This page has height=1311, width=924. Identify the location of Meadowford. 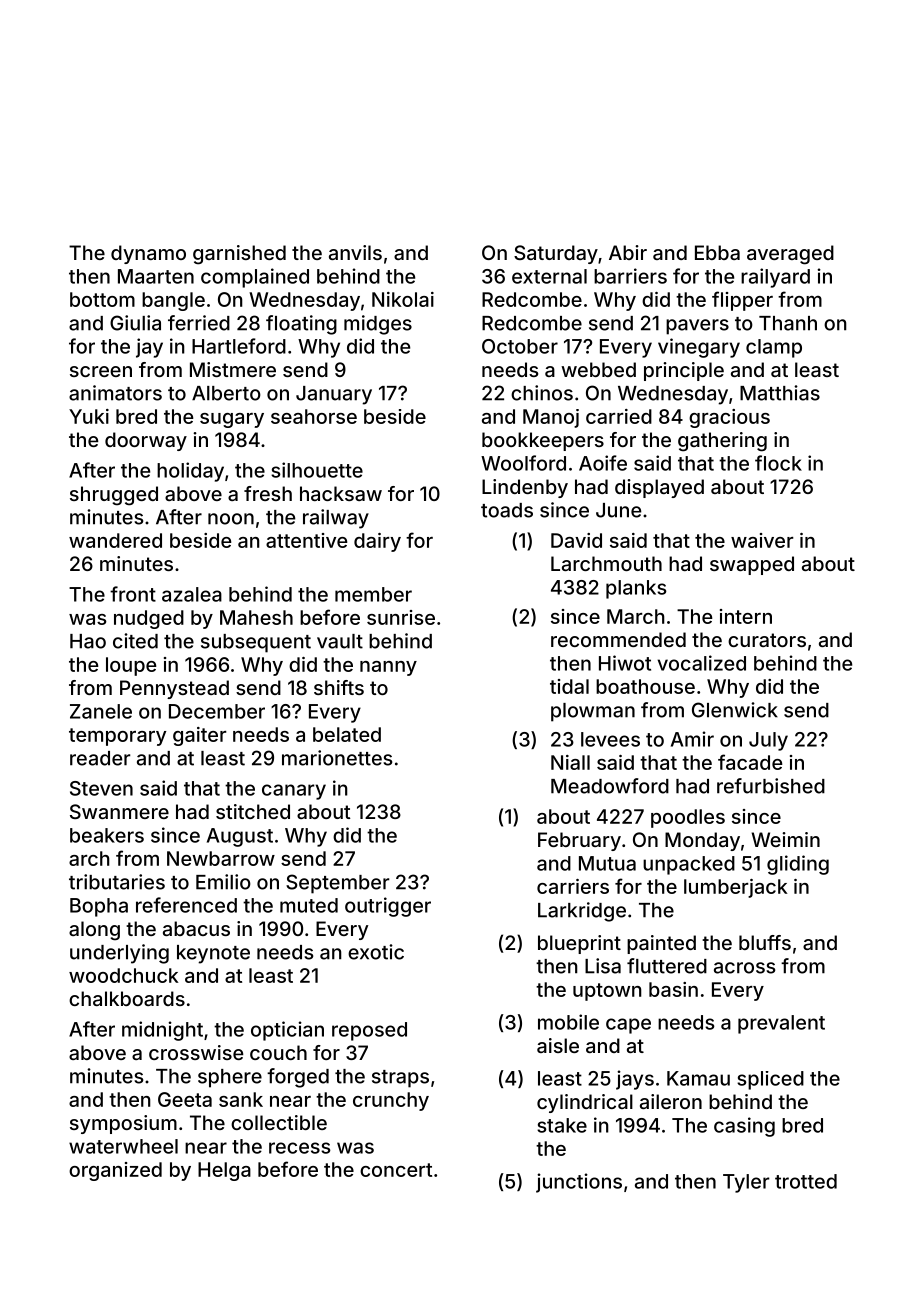
(610, 786).
